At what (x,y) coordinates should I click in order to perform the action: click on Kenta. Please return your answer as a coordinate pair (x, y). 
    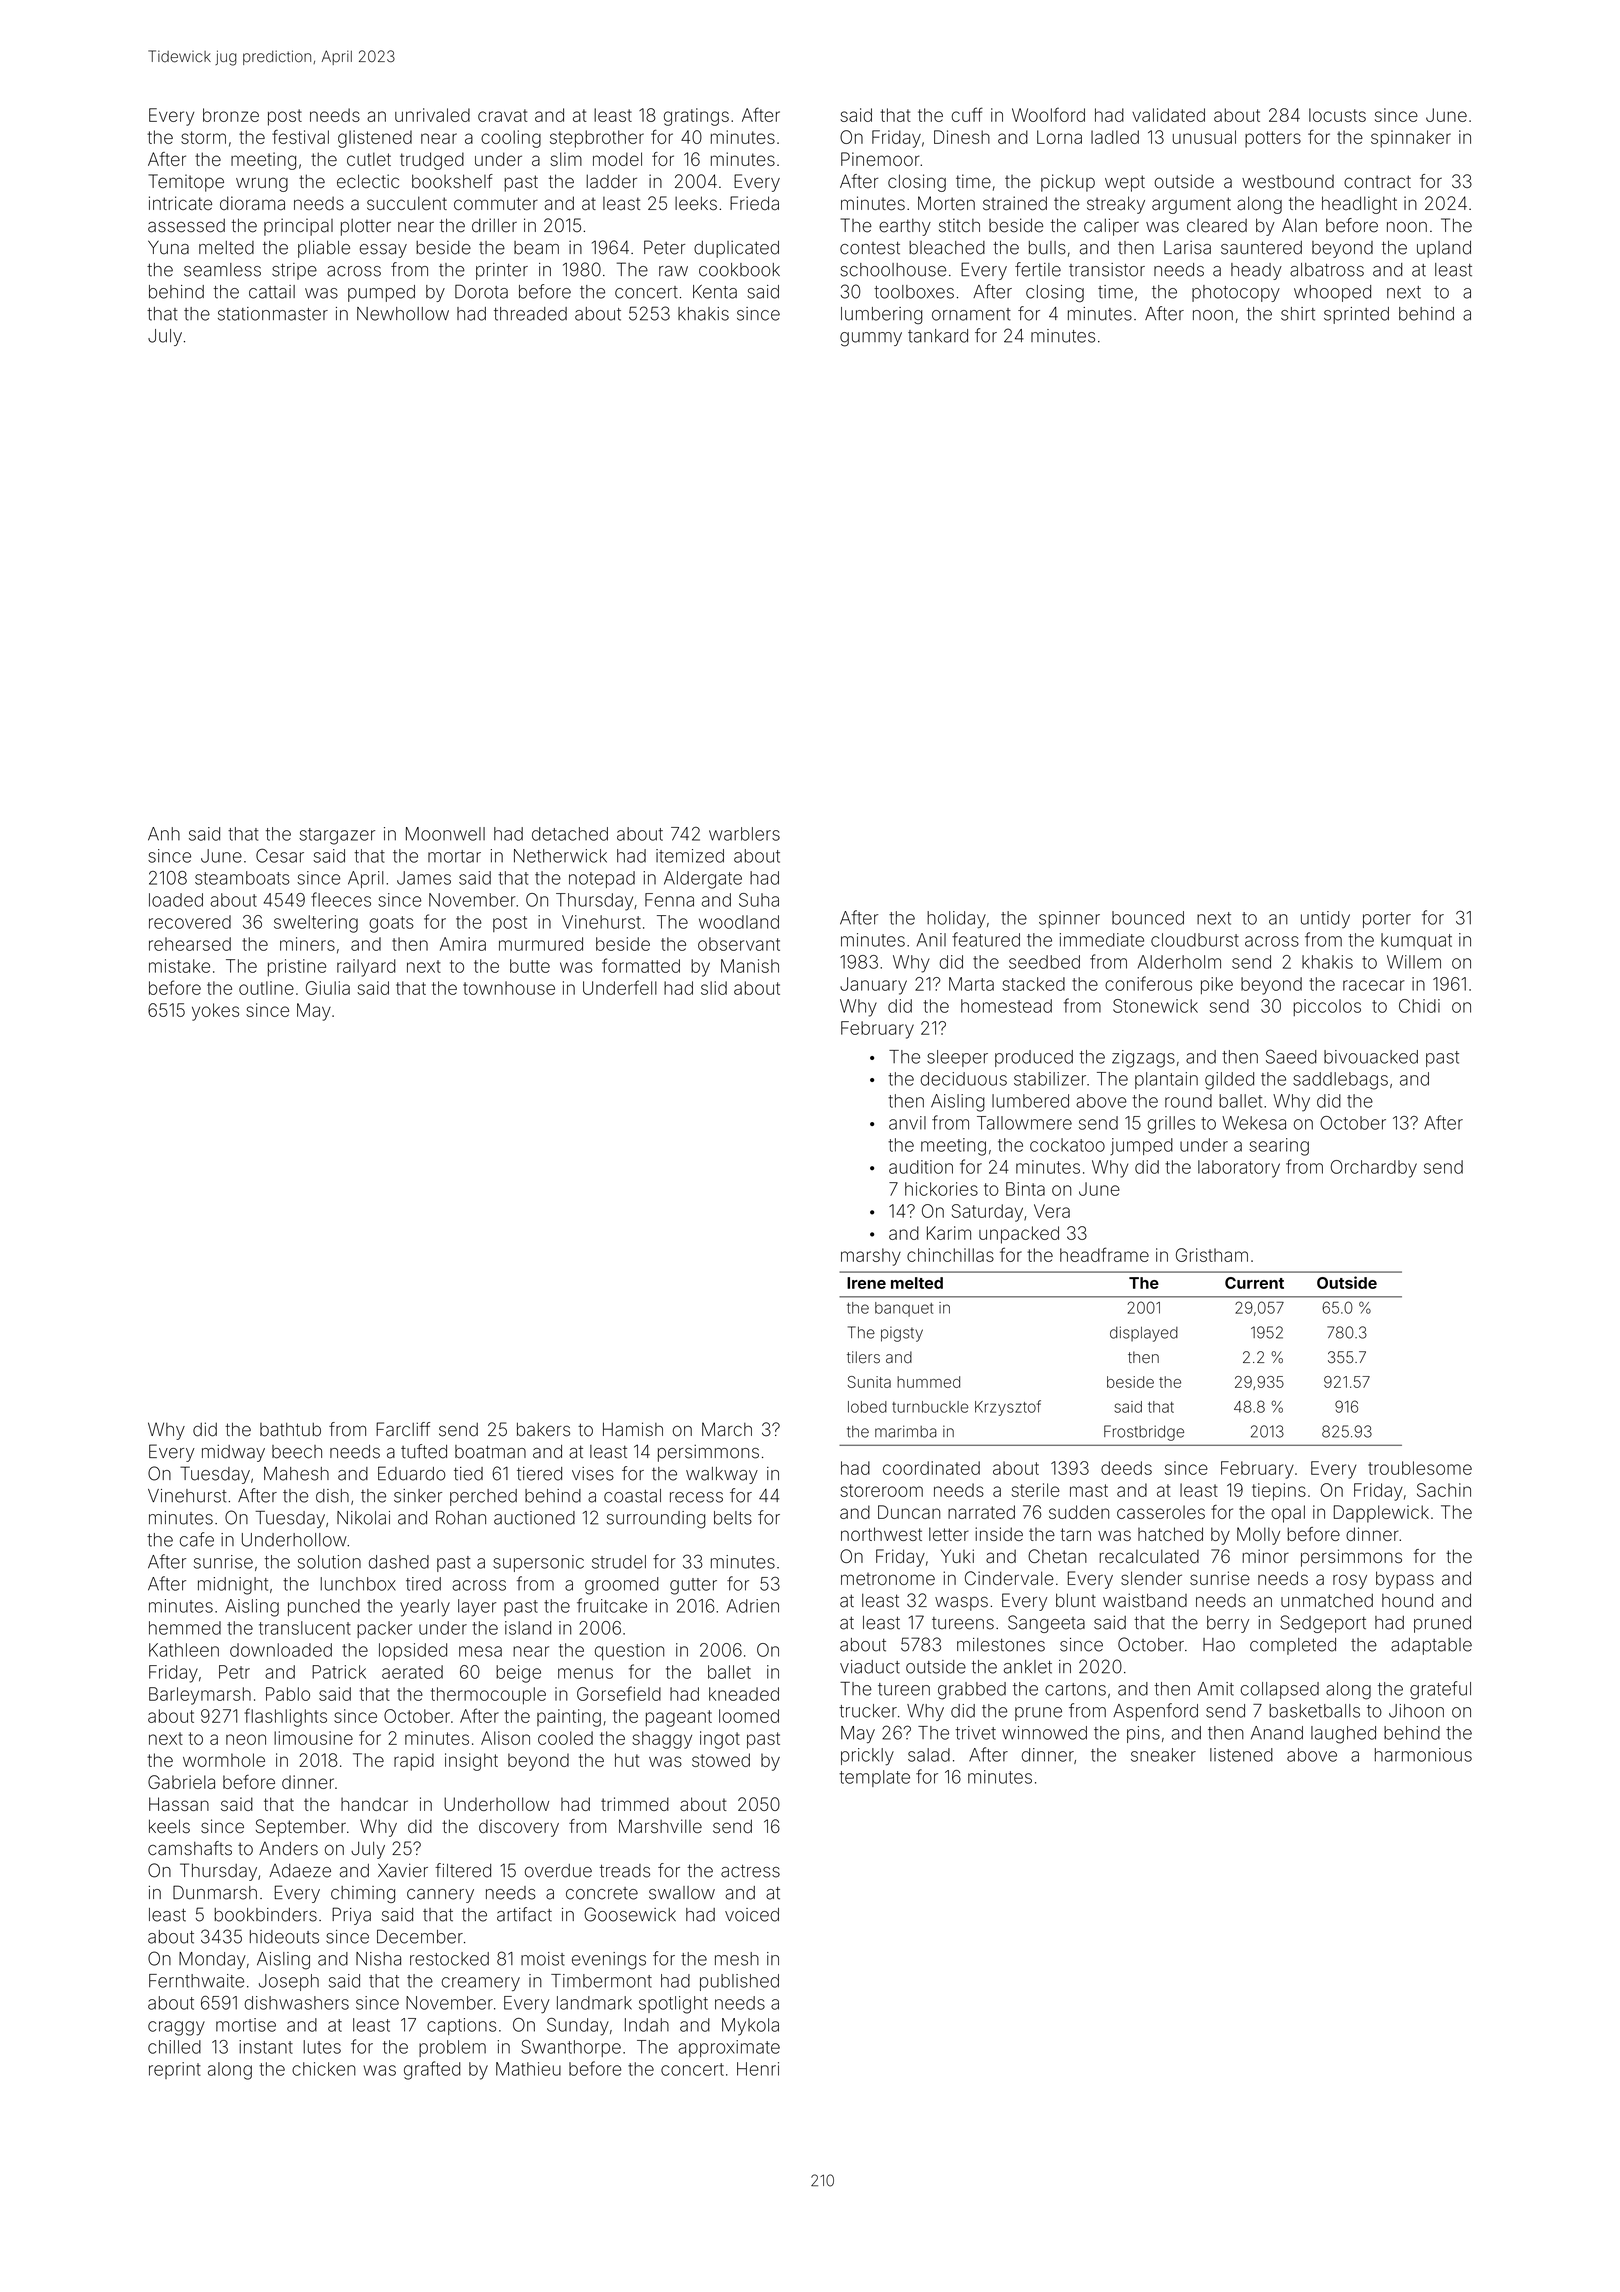
    Looking at the image, I should click on (715, 292).
